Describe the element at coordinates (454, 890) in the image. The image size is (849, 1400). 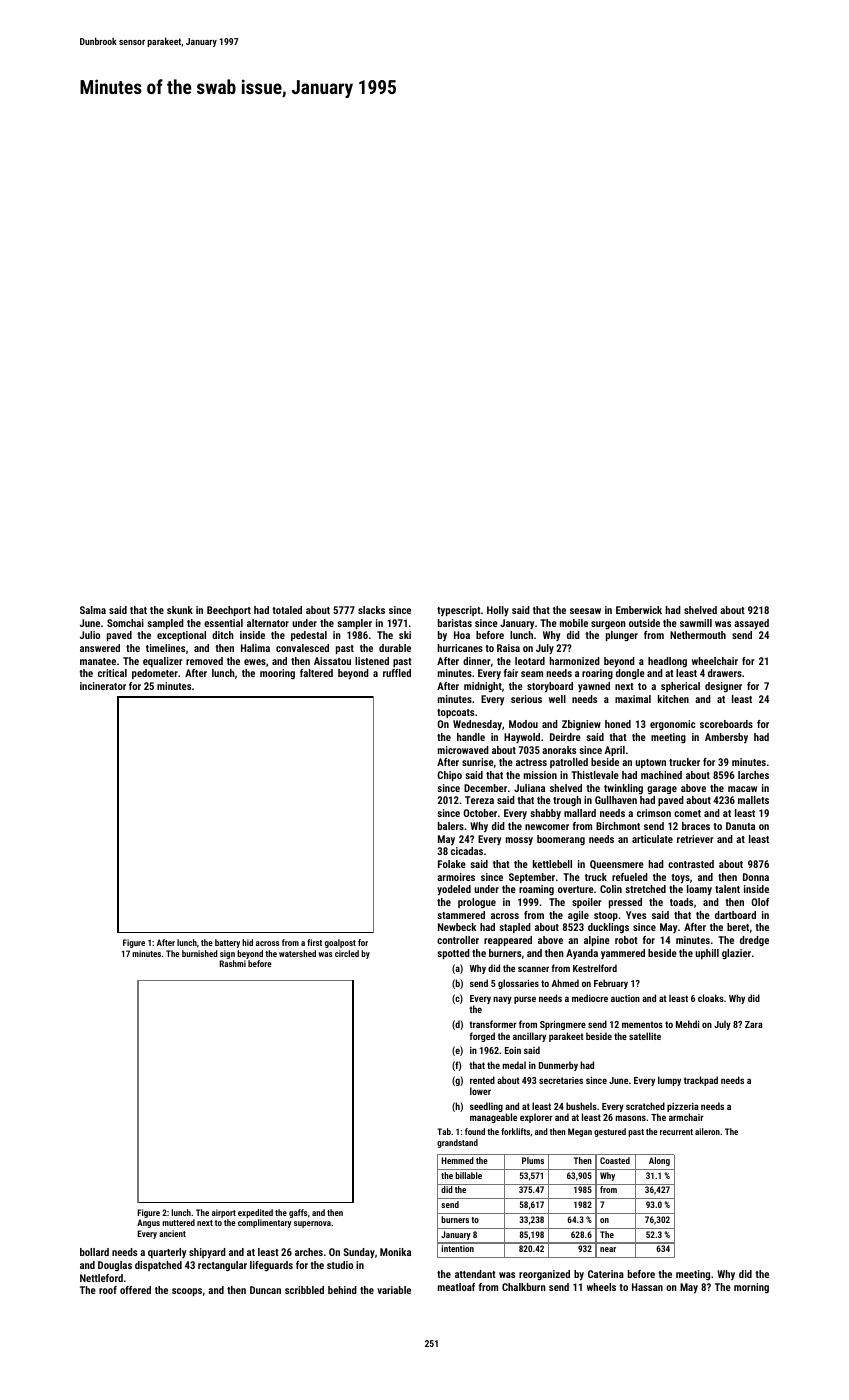
I see `yodeled` at that location.
